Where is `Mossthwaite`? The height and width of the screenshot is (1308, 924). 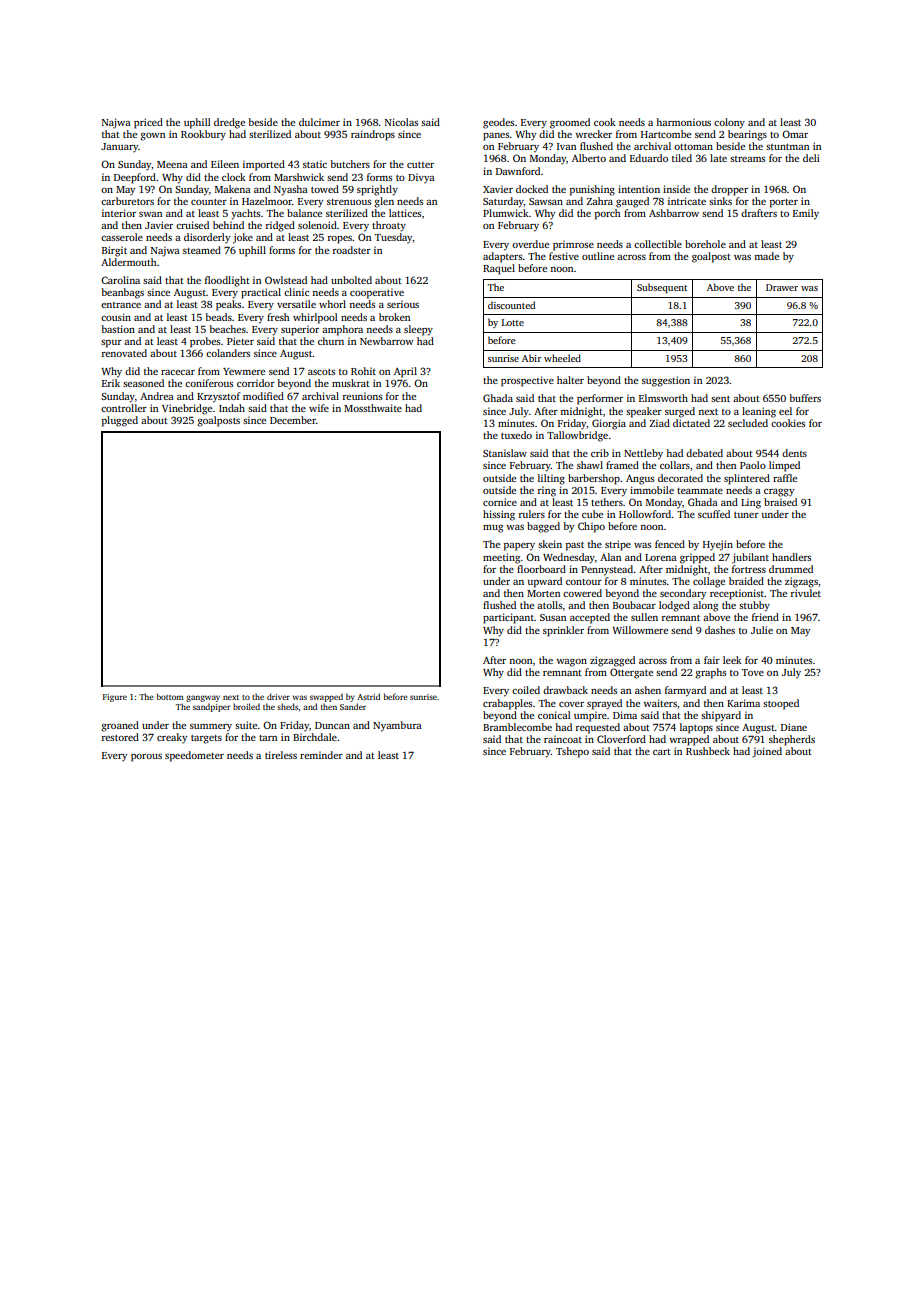 Mossthwaite is located at coordinates (373, 408).
